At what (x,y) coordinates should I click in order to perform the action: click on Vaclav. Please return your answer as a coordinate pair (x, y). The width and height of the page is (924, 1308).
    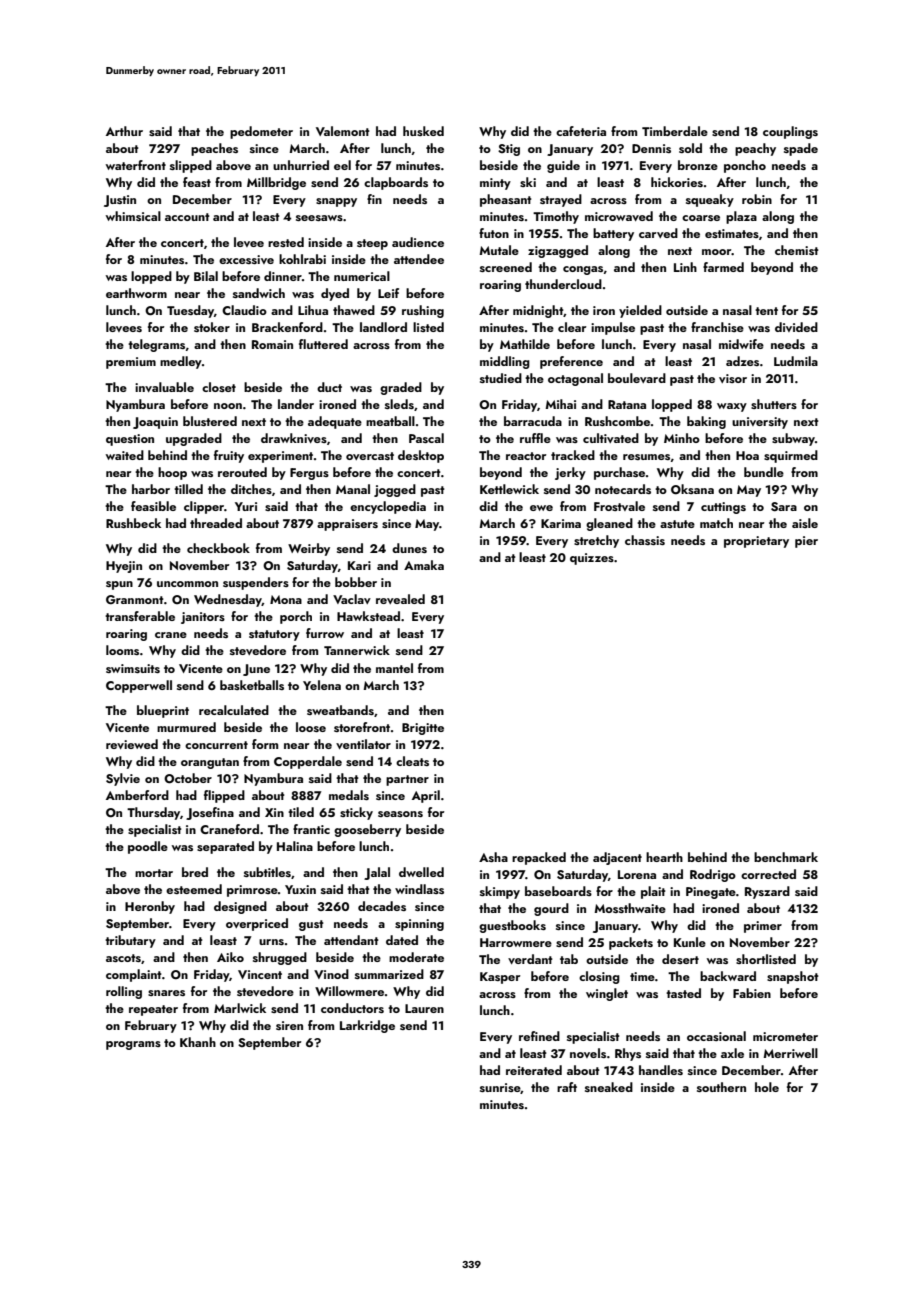
    Looking at the image, I should click on (352, 599).
